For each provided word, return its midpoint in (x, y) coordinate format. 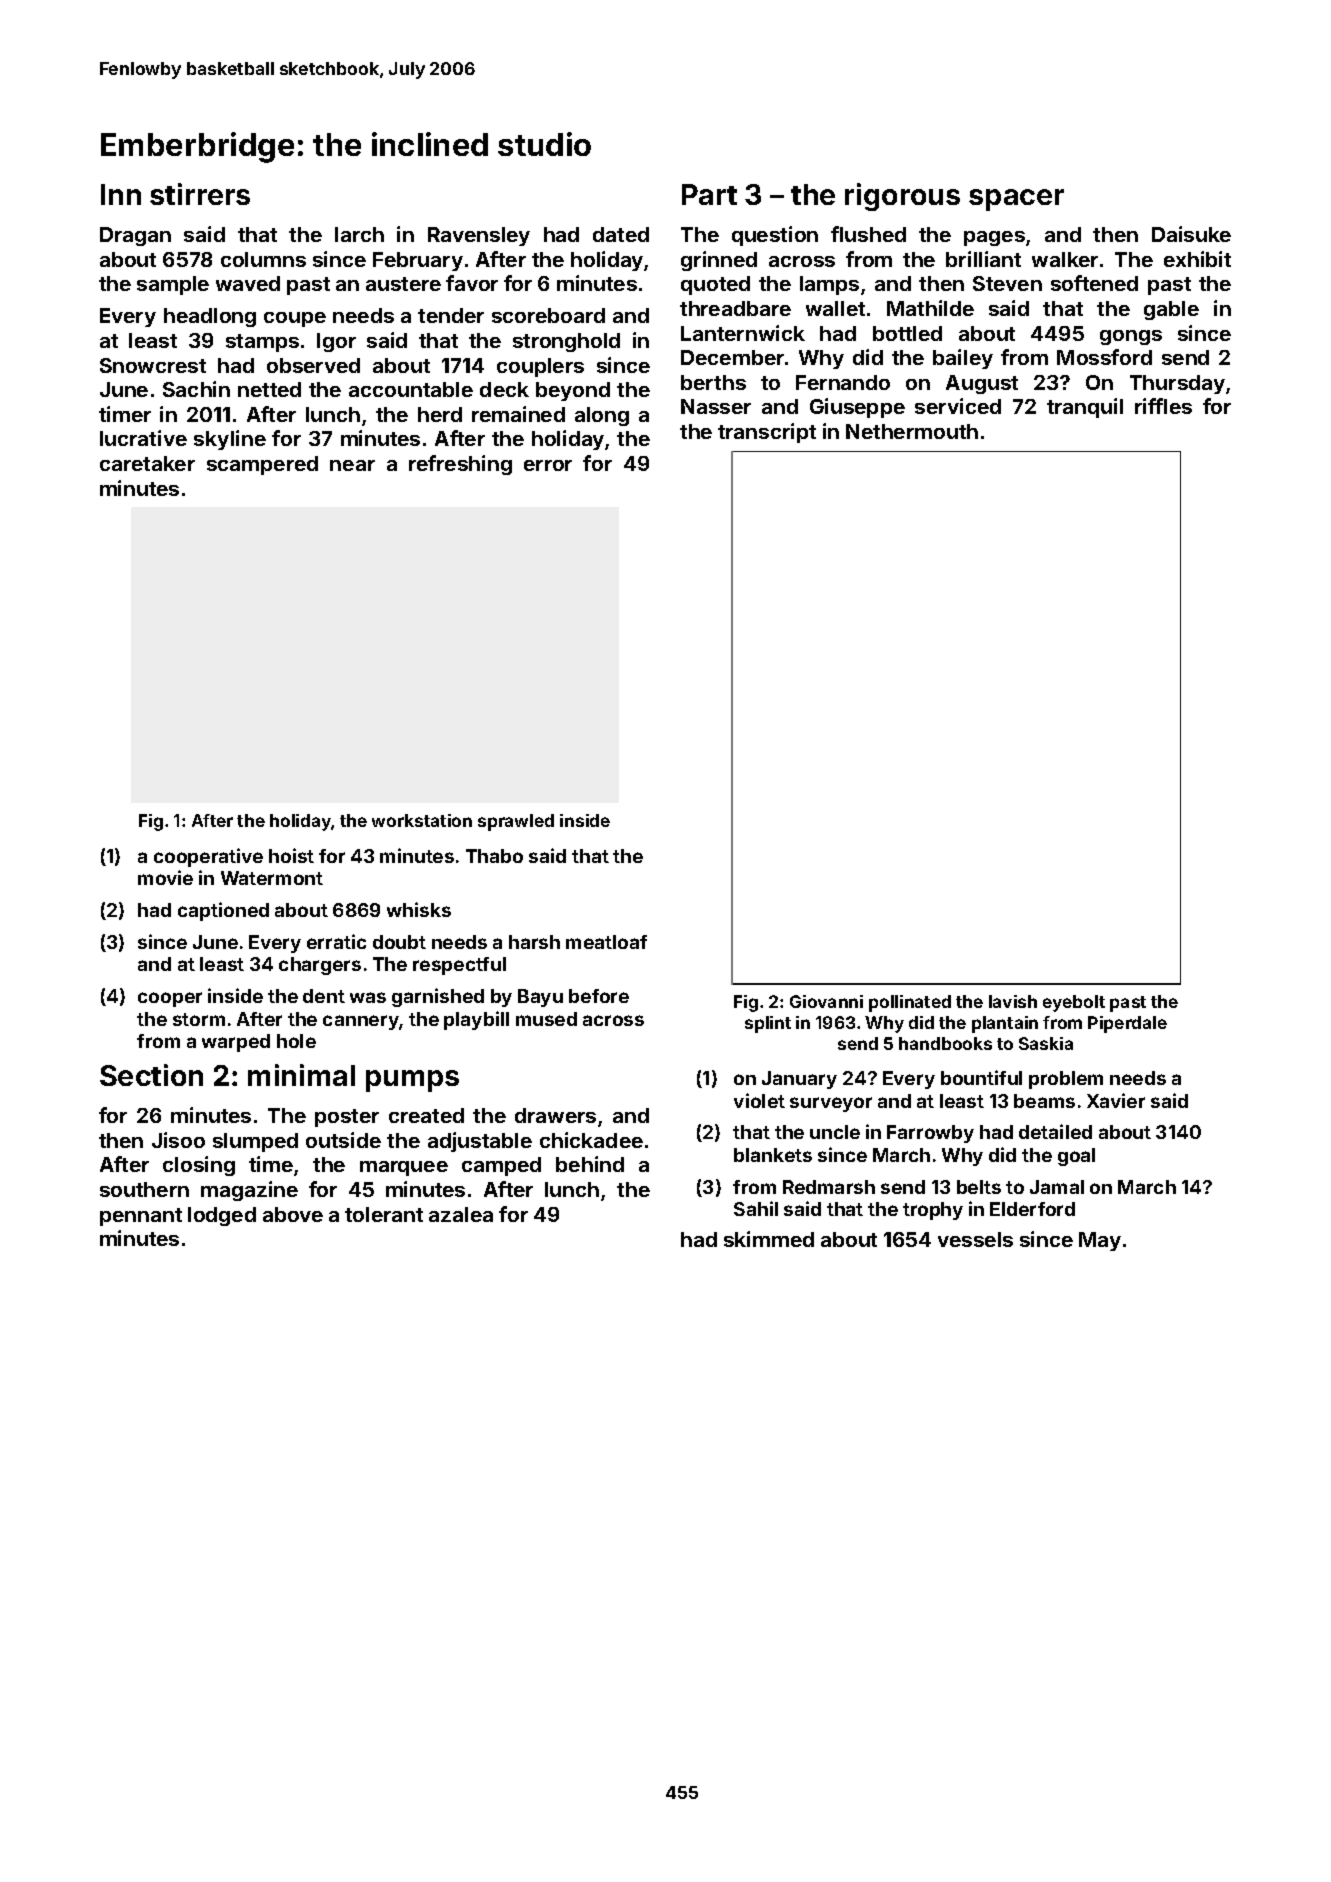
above (293, 1214)
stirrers (200, 194)
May (1100, 1241)
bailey (963, 359)
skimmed (769, 1239)
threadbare (735, 308)
